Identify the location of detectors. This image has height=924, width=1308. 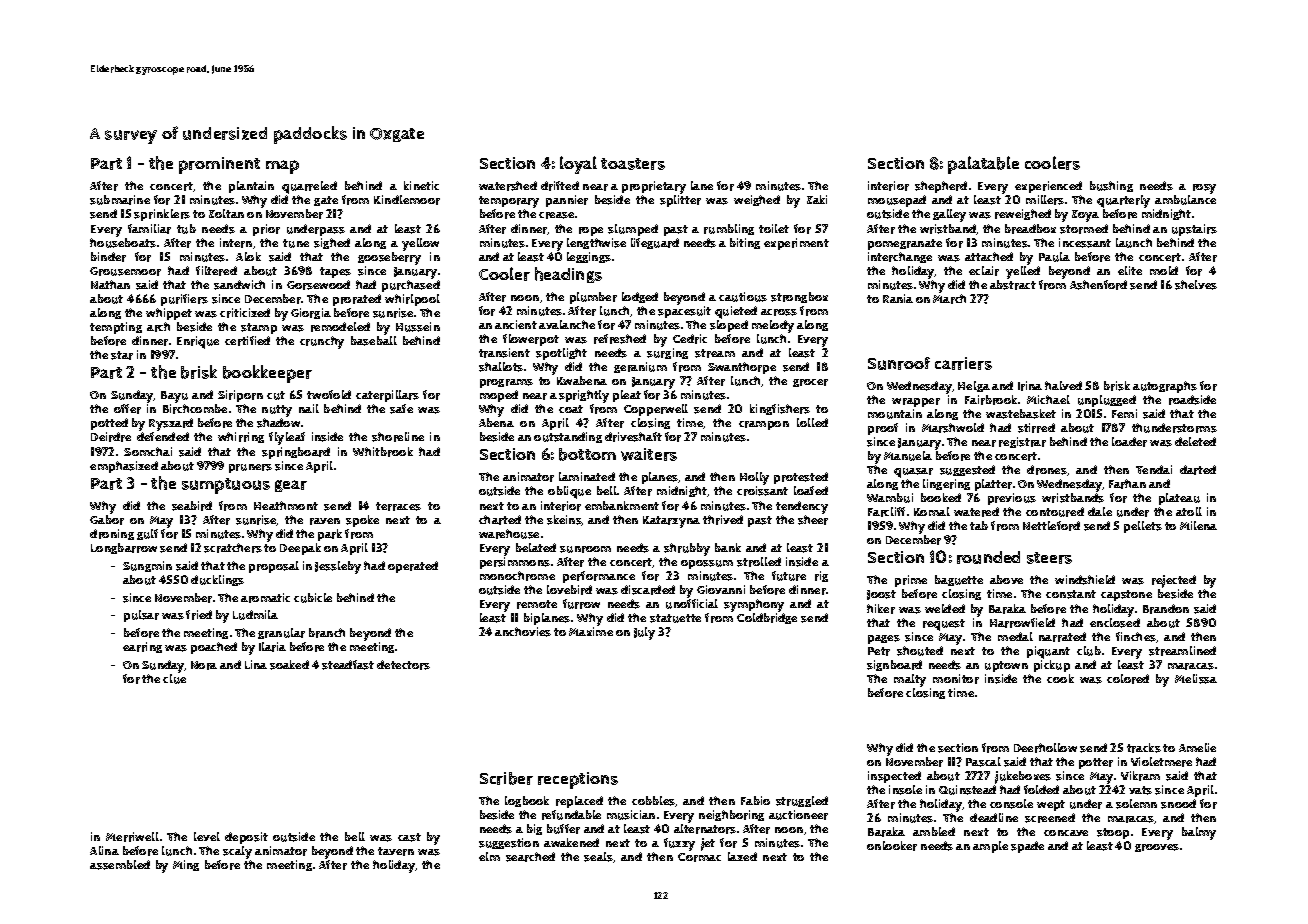
(403, 665).
